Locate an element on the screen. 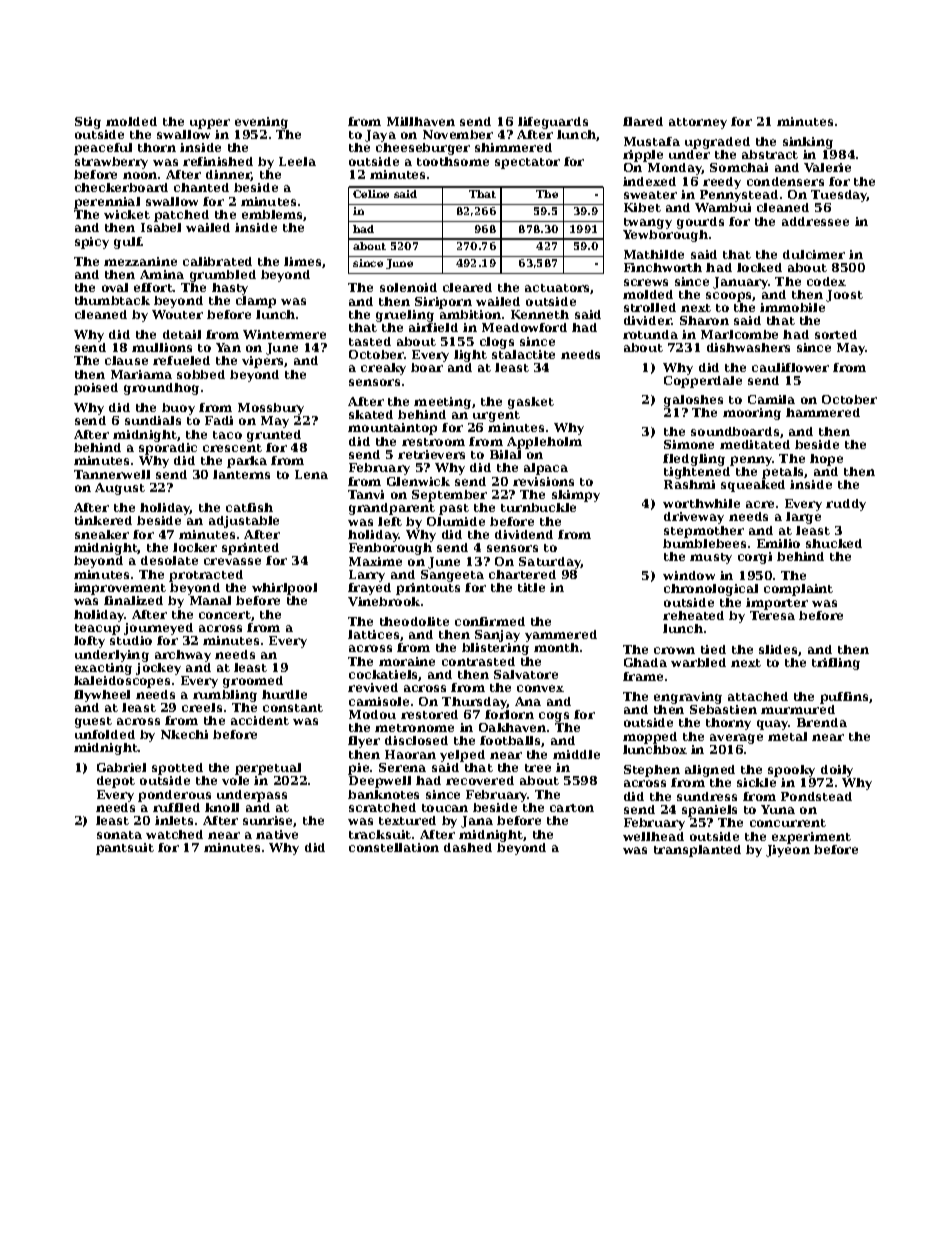 The width and height of the screenshot is (952, 1233). middle is located at coordinates (576, 754).
